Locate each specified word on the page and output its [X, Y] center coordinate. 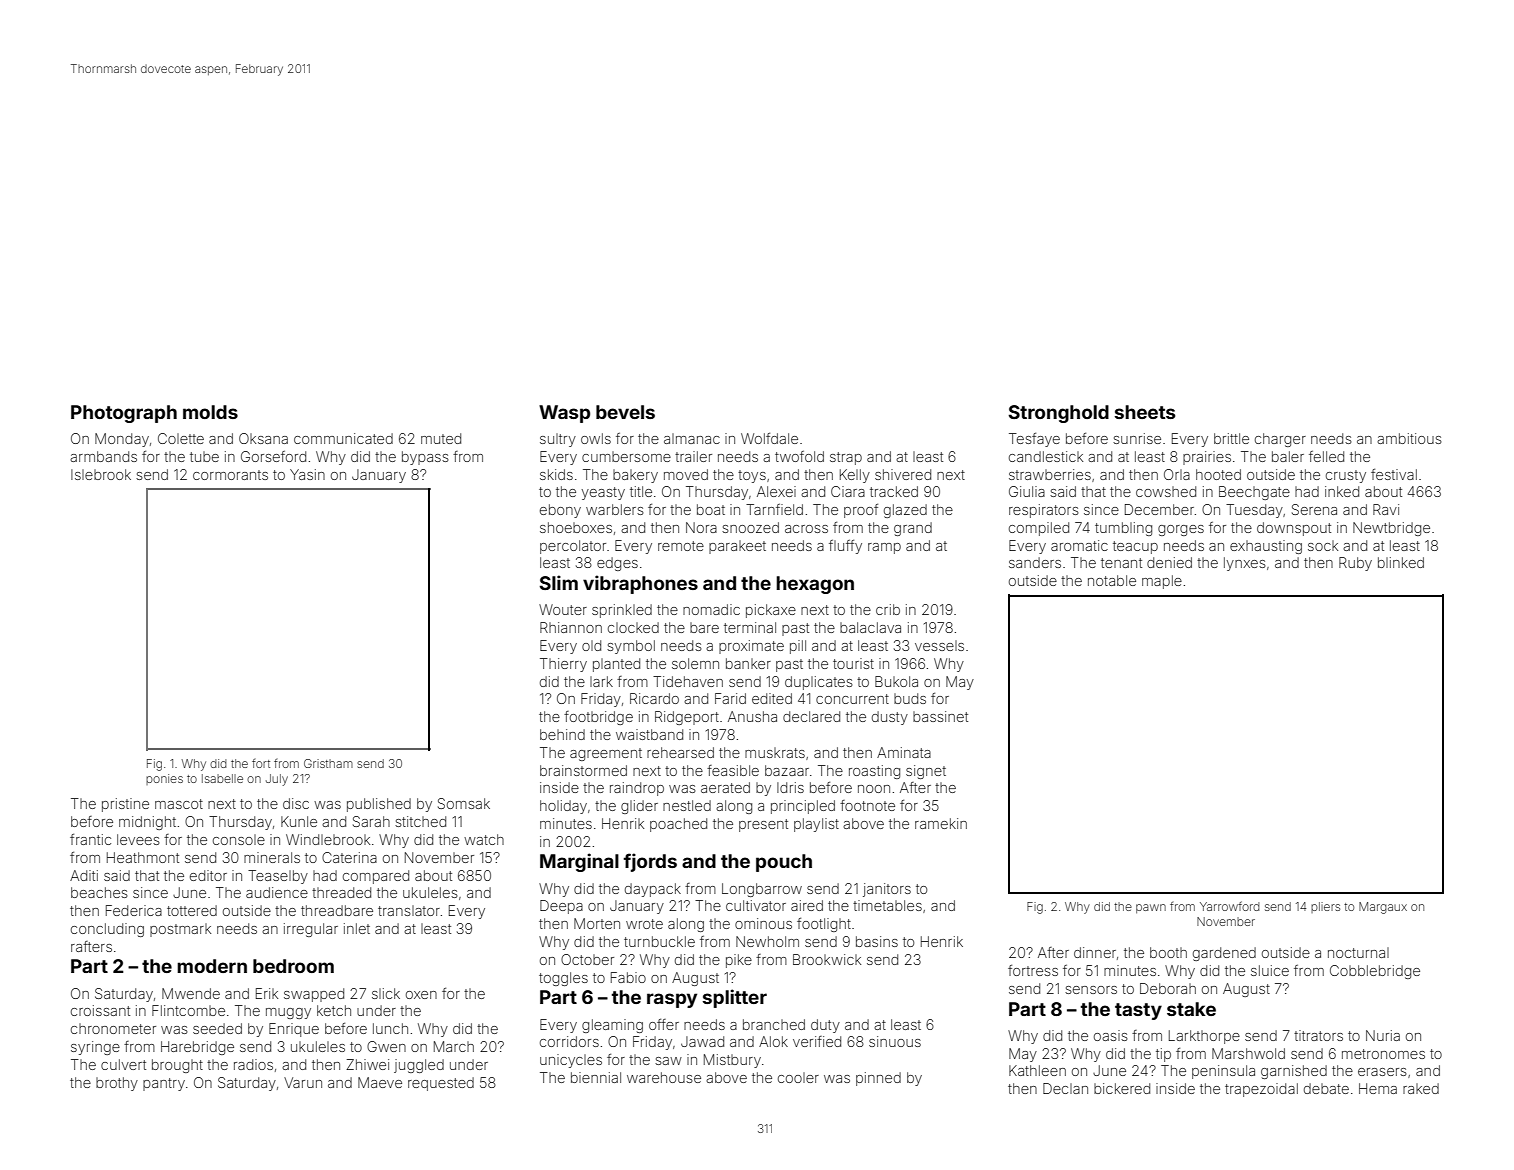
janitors [887, 890]
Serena [1314, 509]
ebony [560, 511]
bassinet [940, 716]
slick [386, 993]
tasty [1138, 1011]
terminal [750, 627]
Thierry [563, 665]
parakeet [737, 547]
